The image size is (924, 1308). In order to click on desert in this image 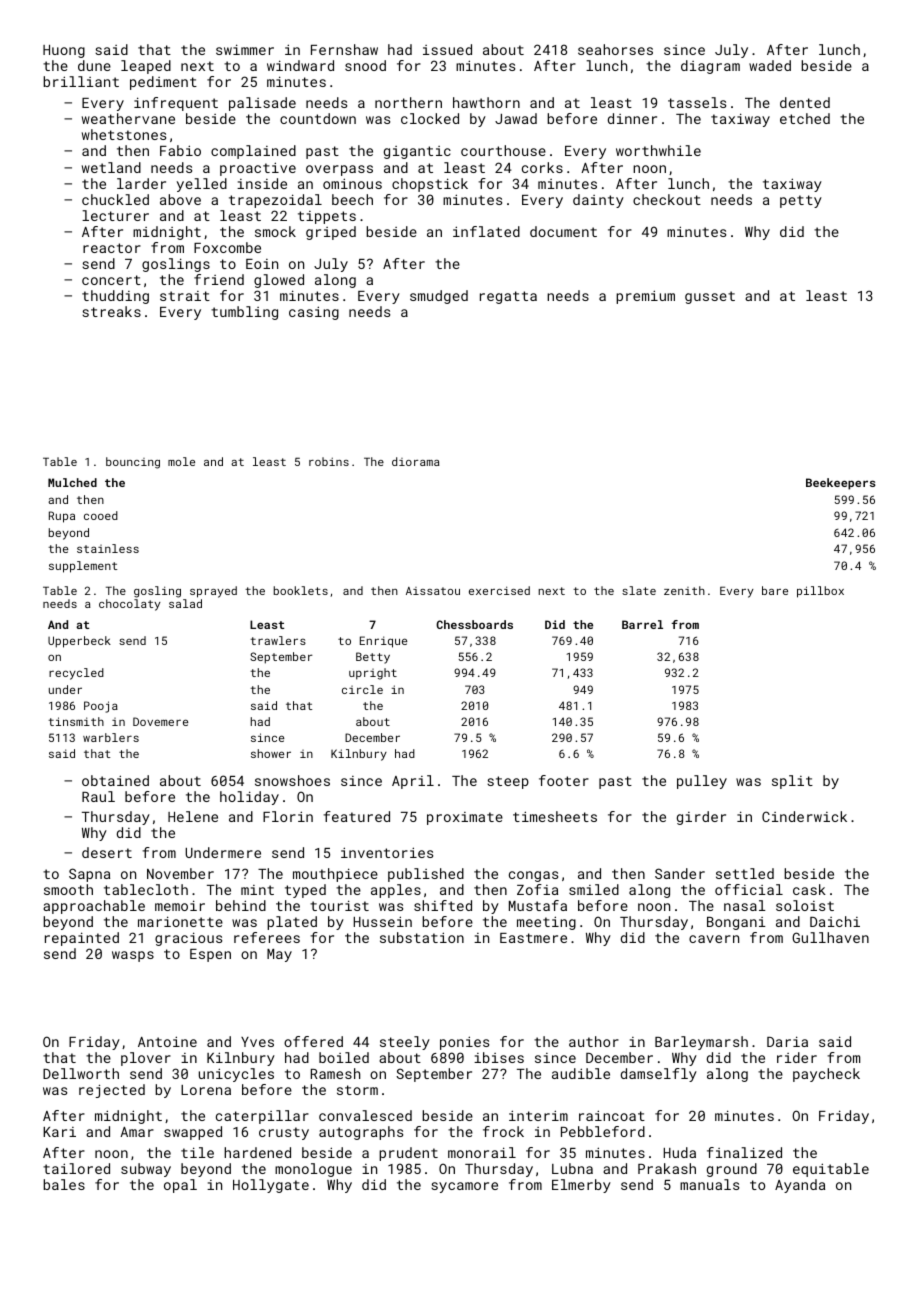, I will do `click(107, 852)`.
